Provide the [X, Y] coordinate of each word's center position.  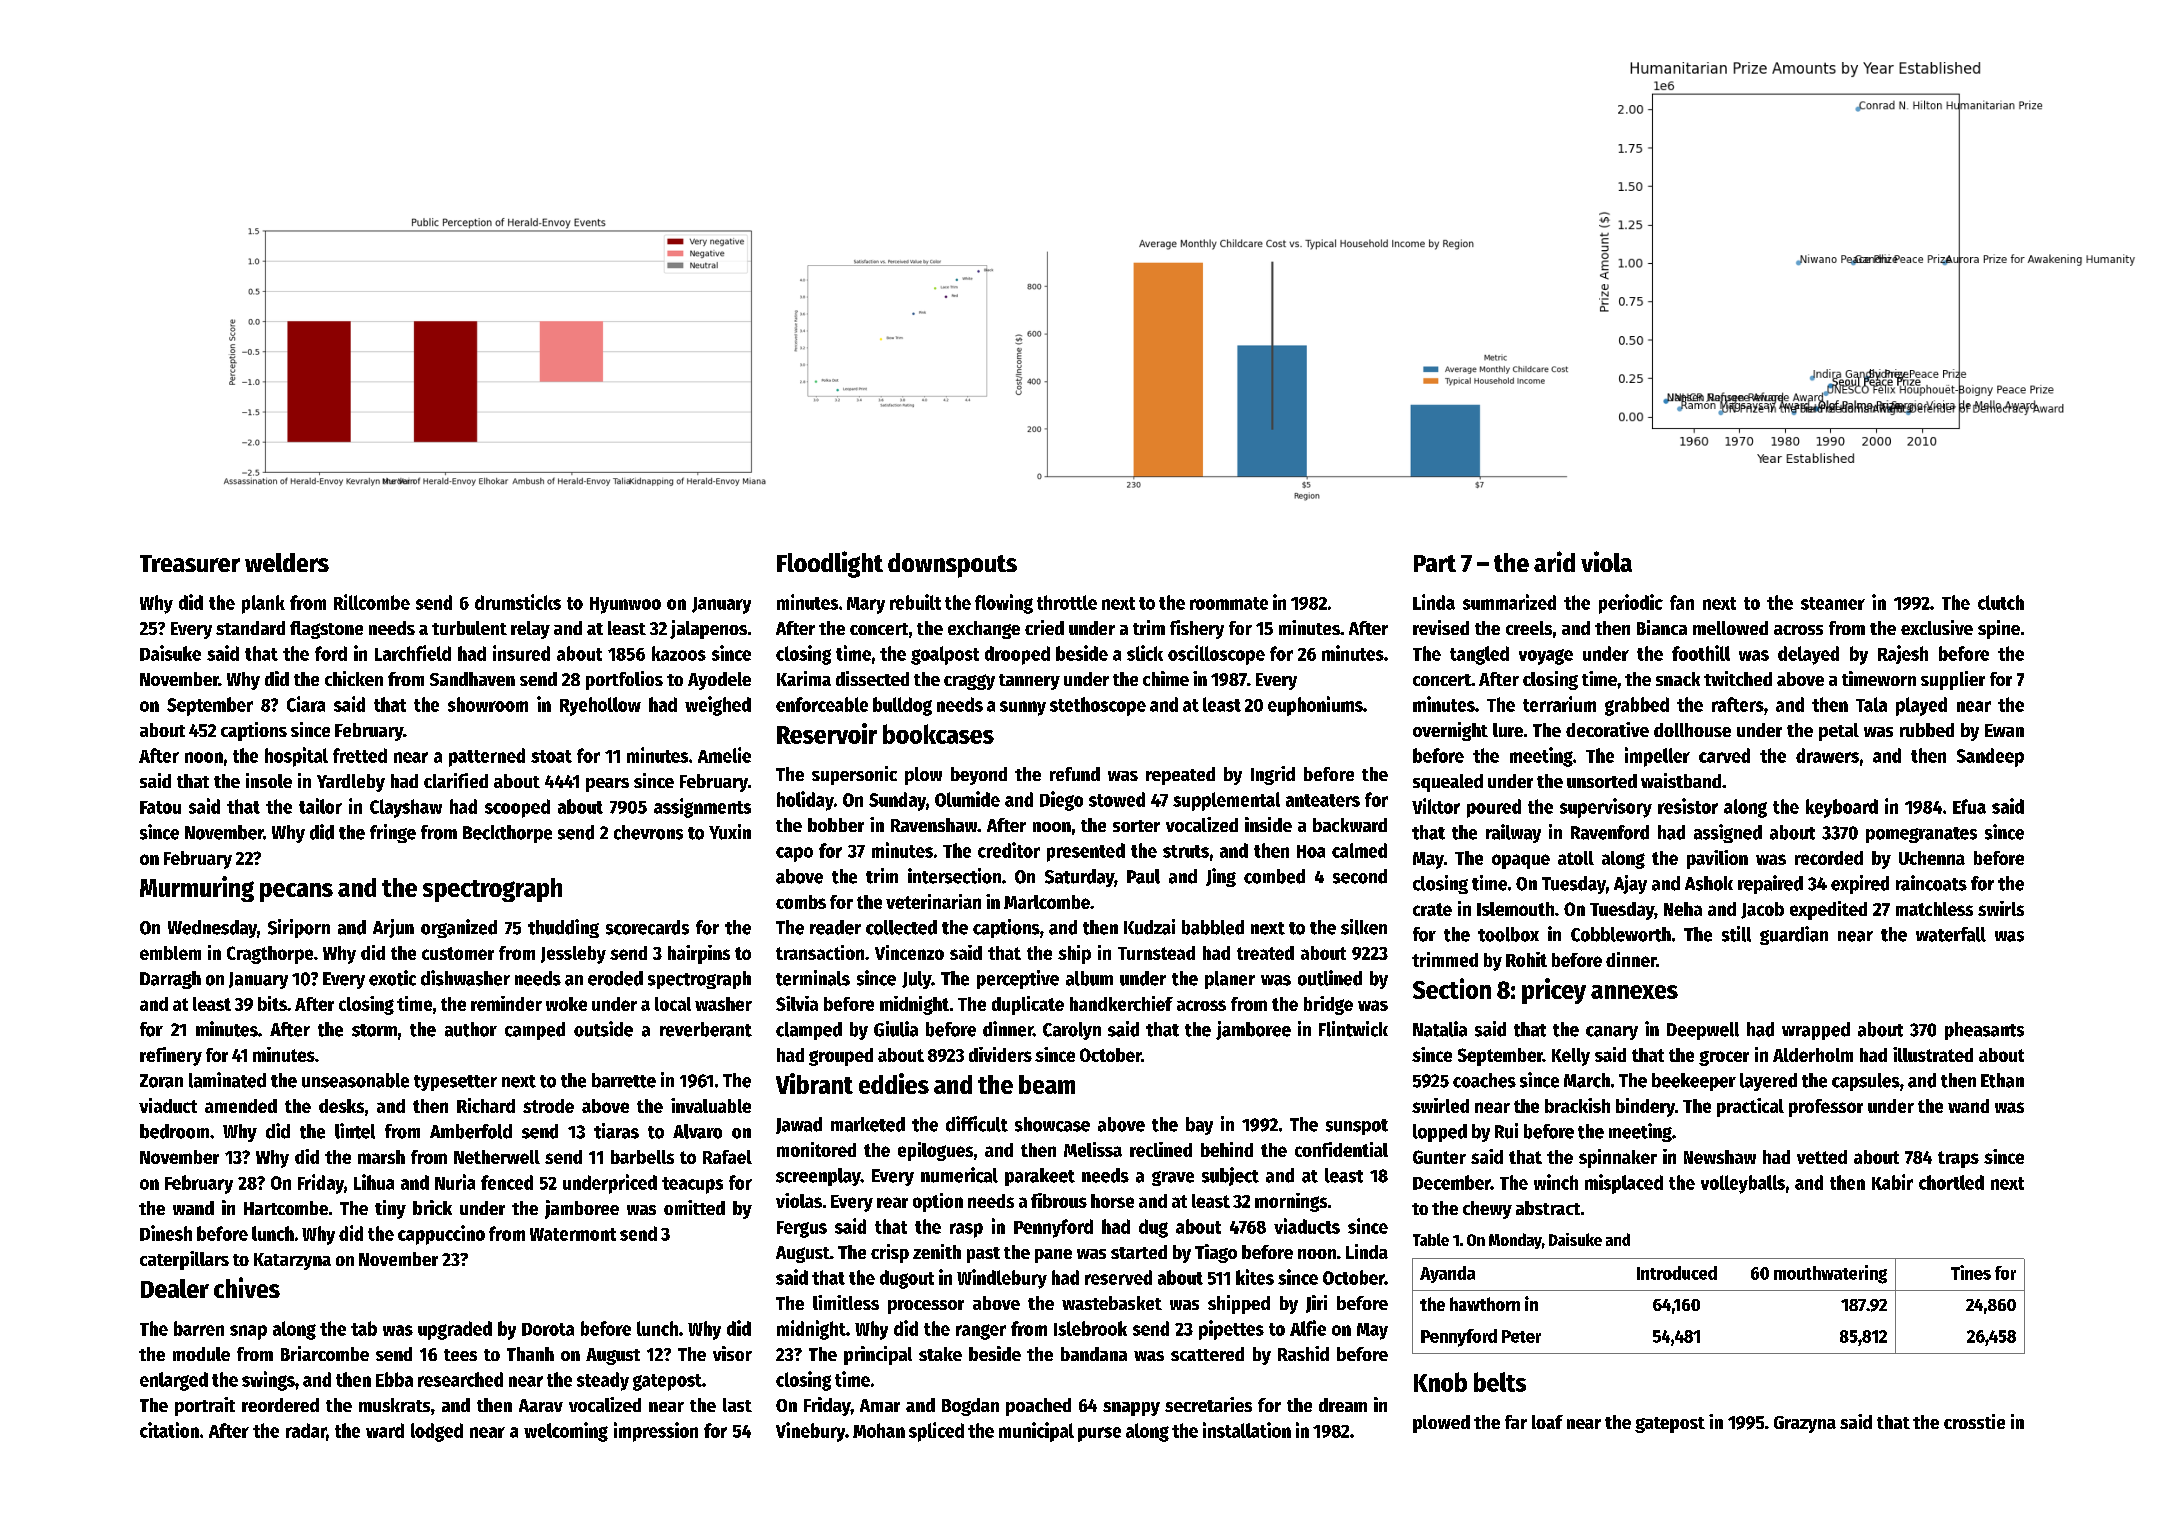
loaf [1547, 1422]
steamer [1833, 603]
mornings [1291, 1202]
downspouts [952, 565]
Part [1435, 563]
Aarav [541, 1405]
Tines [1971, 1272]
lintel [355, 1131]
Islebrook [1090, 1328]
